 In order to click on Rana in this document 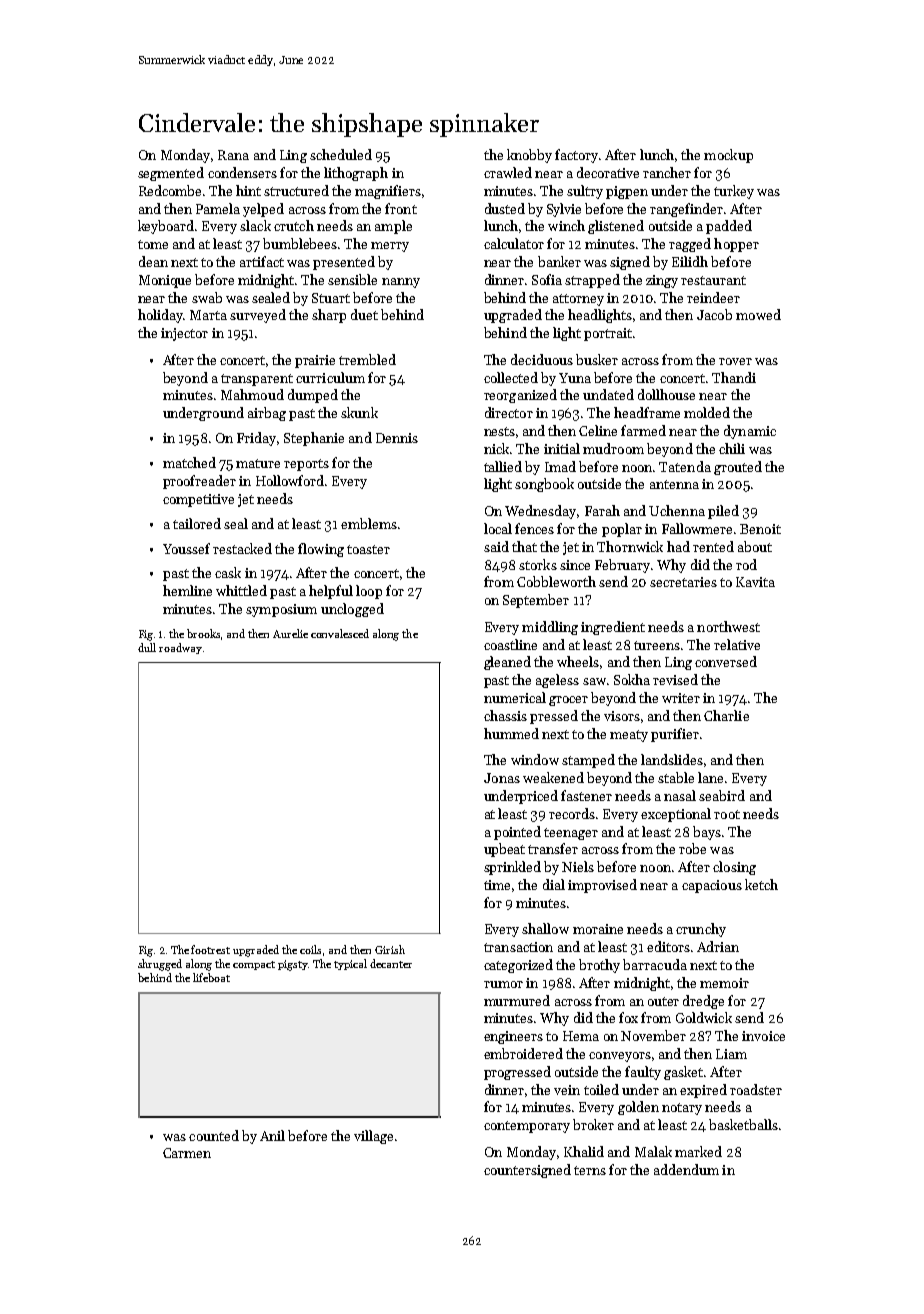, I will do `click(233, 155)`.
